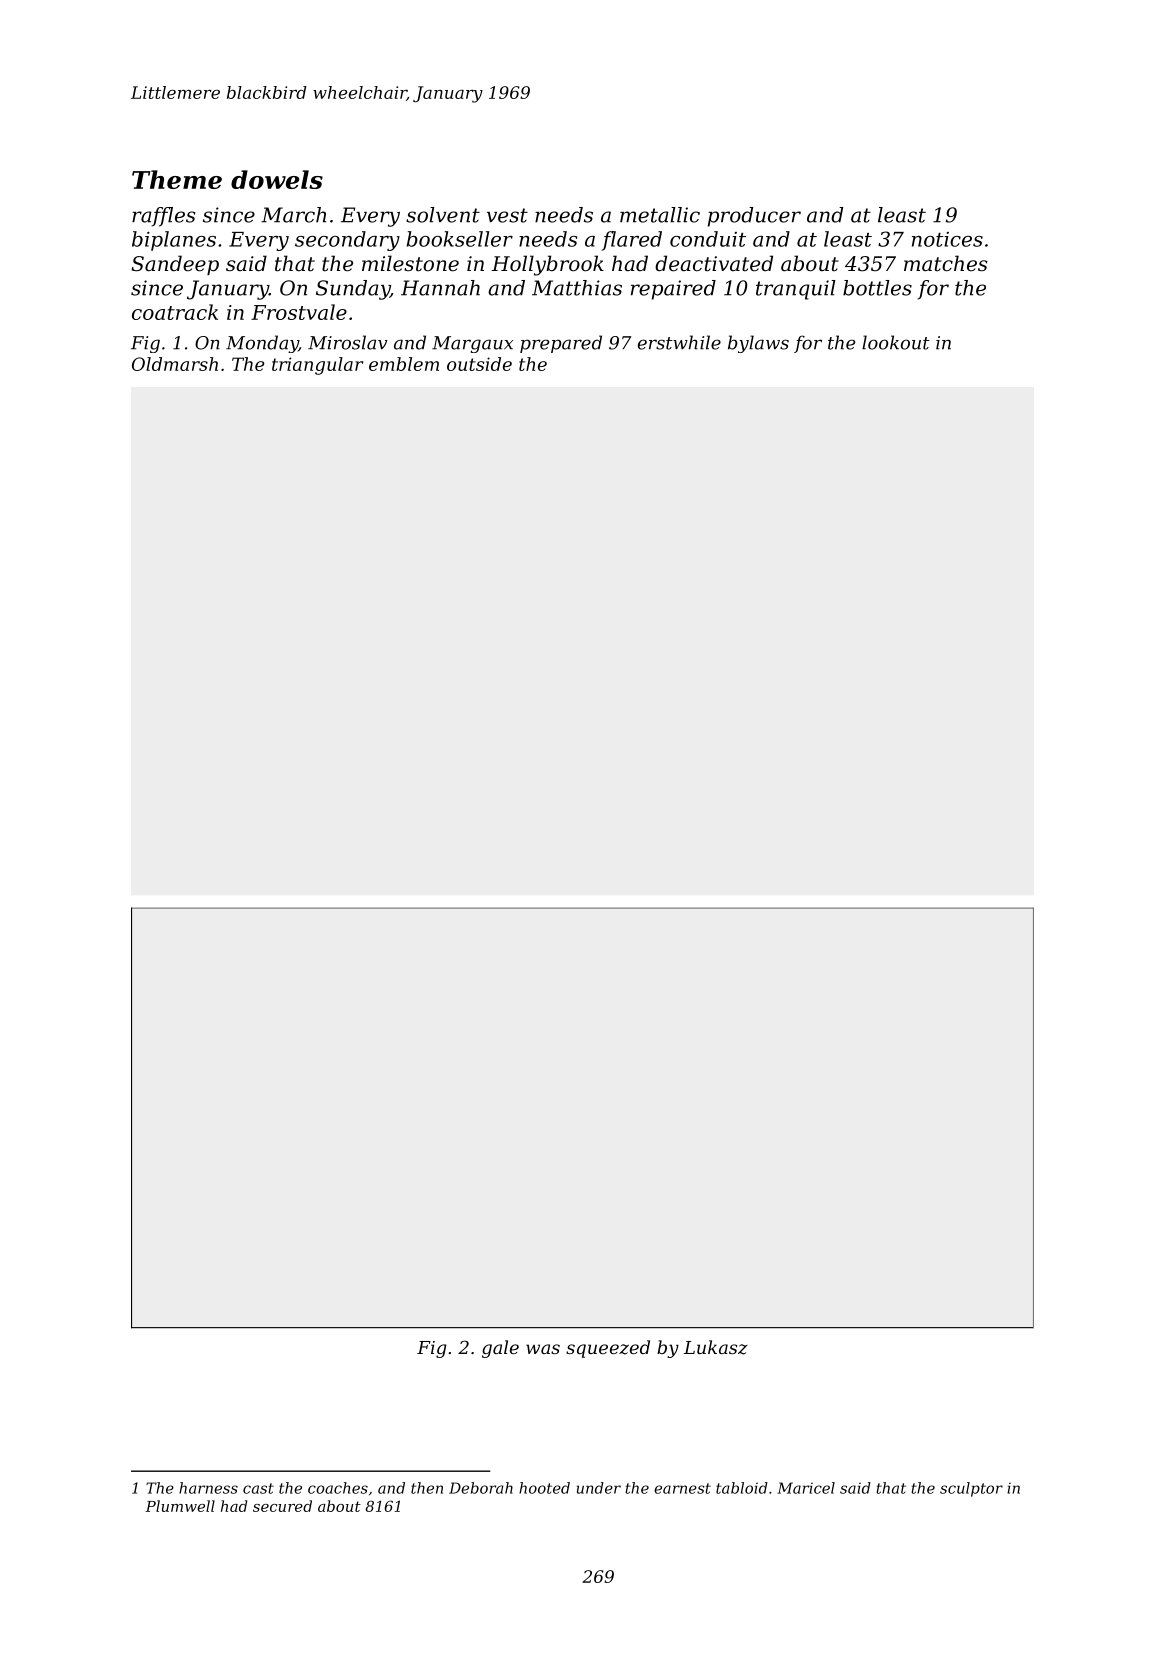 The height and width of the screenshot is (1654, 1165). Describe the element at coordinates (277, 179) in the screenshot. I see `dowels` at that location.
